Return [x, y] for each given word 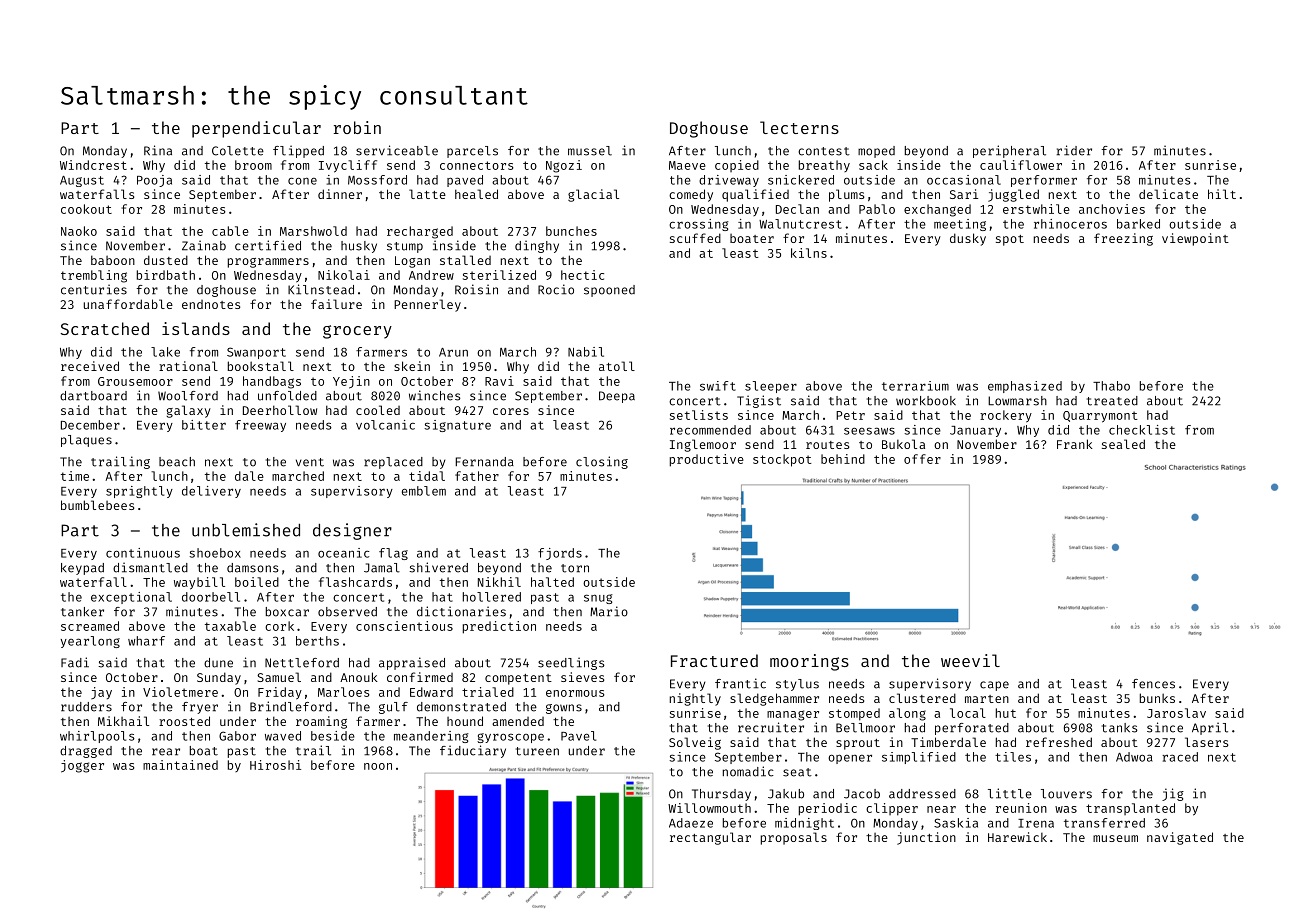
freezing [1123, 239]
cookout [86, 209]
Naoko [79, 231]
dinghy [537, 246]
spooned [609, 291]
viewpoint [1195, 239]
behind [843, 459]
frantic [740, 683]
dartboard [93, 396]
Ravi [499, 381]
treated [1112, 401]
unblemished [246, 530]
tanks [1120, 728]
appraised [412, 663]
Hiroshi [275, 765]
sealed [1123, 444]
